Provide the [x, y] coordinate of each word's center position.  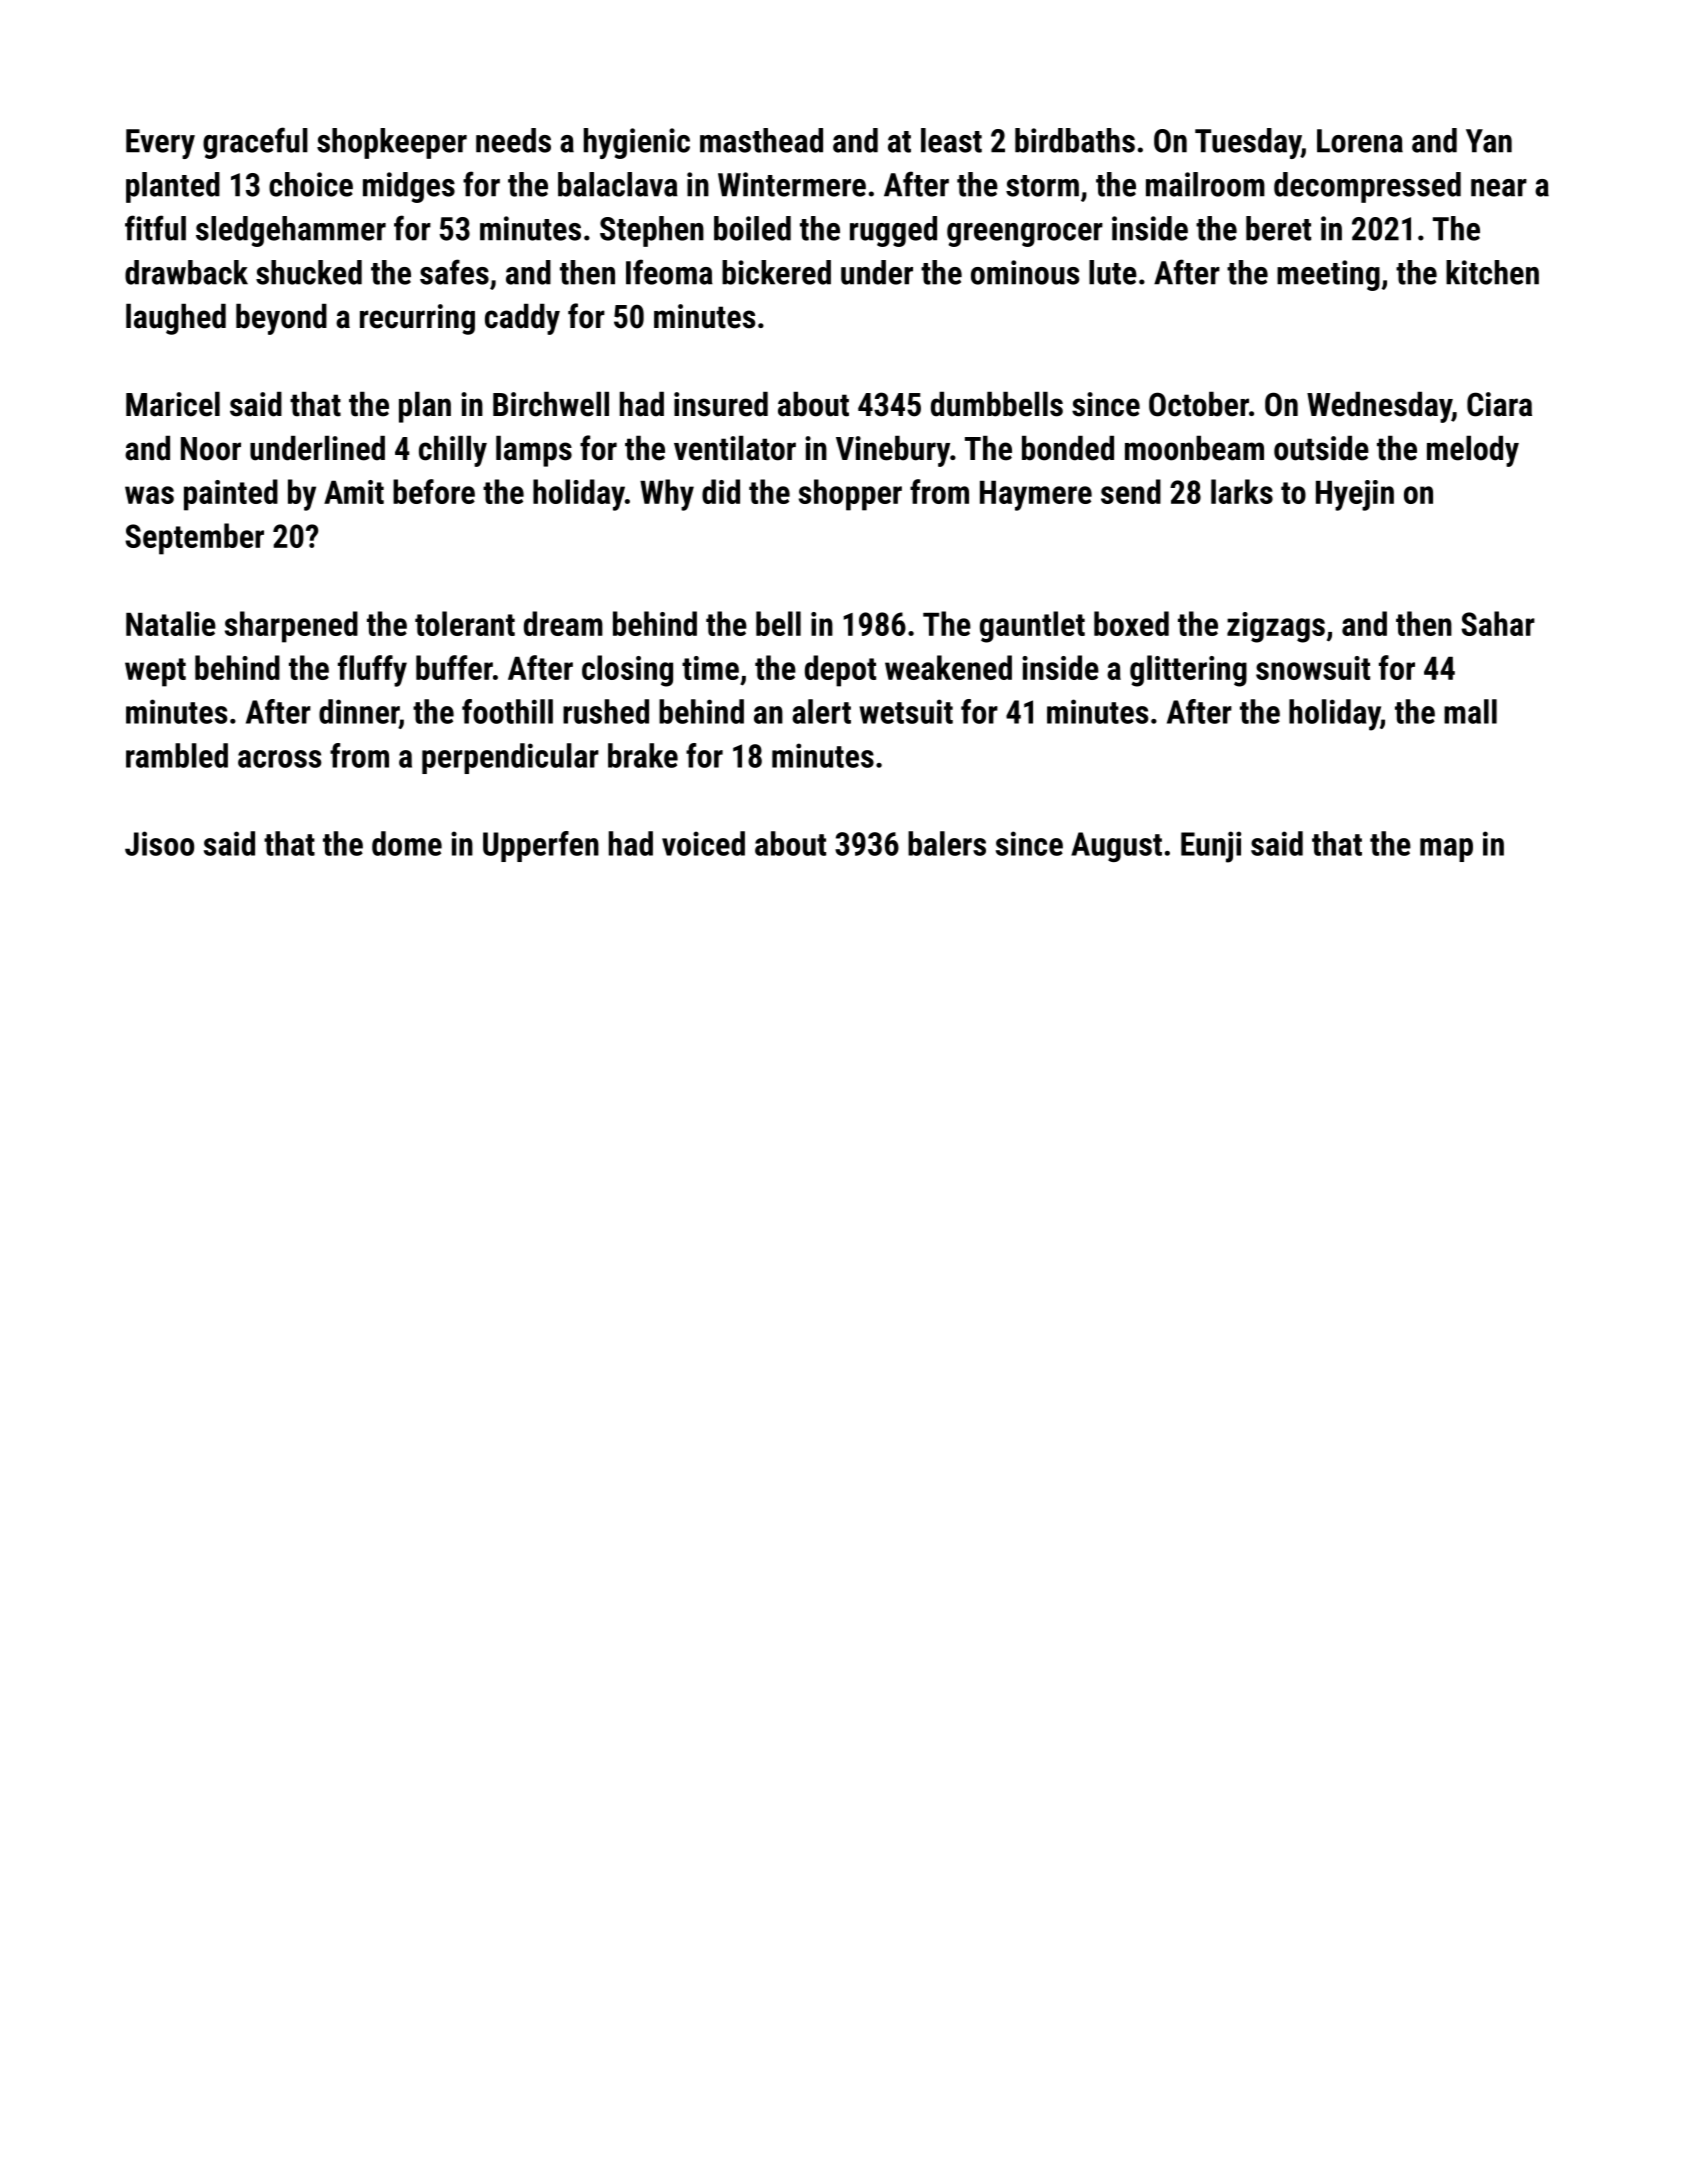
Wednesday [1379, 407]
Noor [211, 449]
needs [513, 140]
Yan [1489, 141]
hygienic [637, 143]
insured [721, 404]
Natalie [171, 623]
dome [407, 843]
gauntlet [1032, 627]
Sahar [1498, 623]
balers [947, 843]
